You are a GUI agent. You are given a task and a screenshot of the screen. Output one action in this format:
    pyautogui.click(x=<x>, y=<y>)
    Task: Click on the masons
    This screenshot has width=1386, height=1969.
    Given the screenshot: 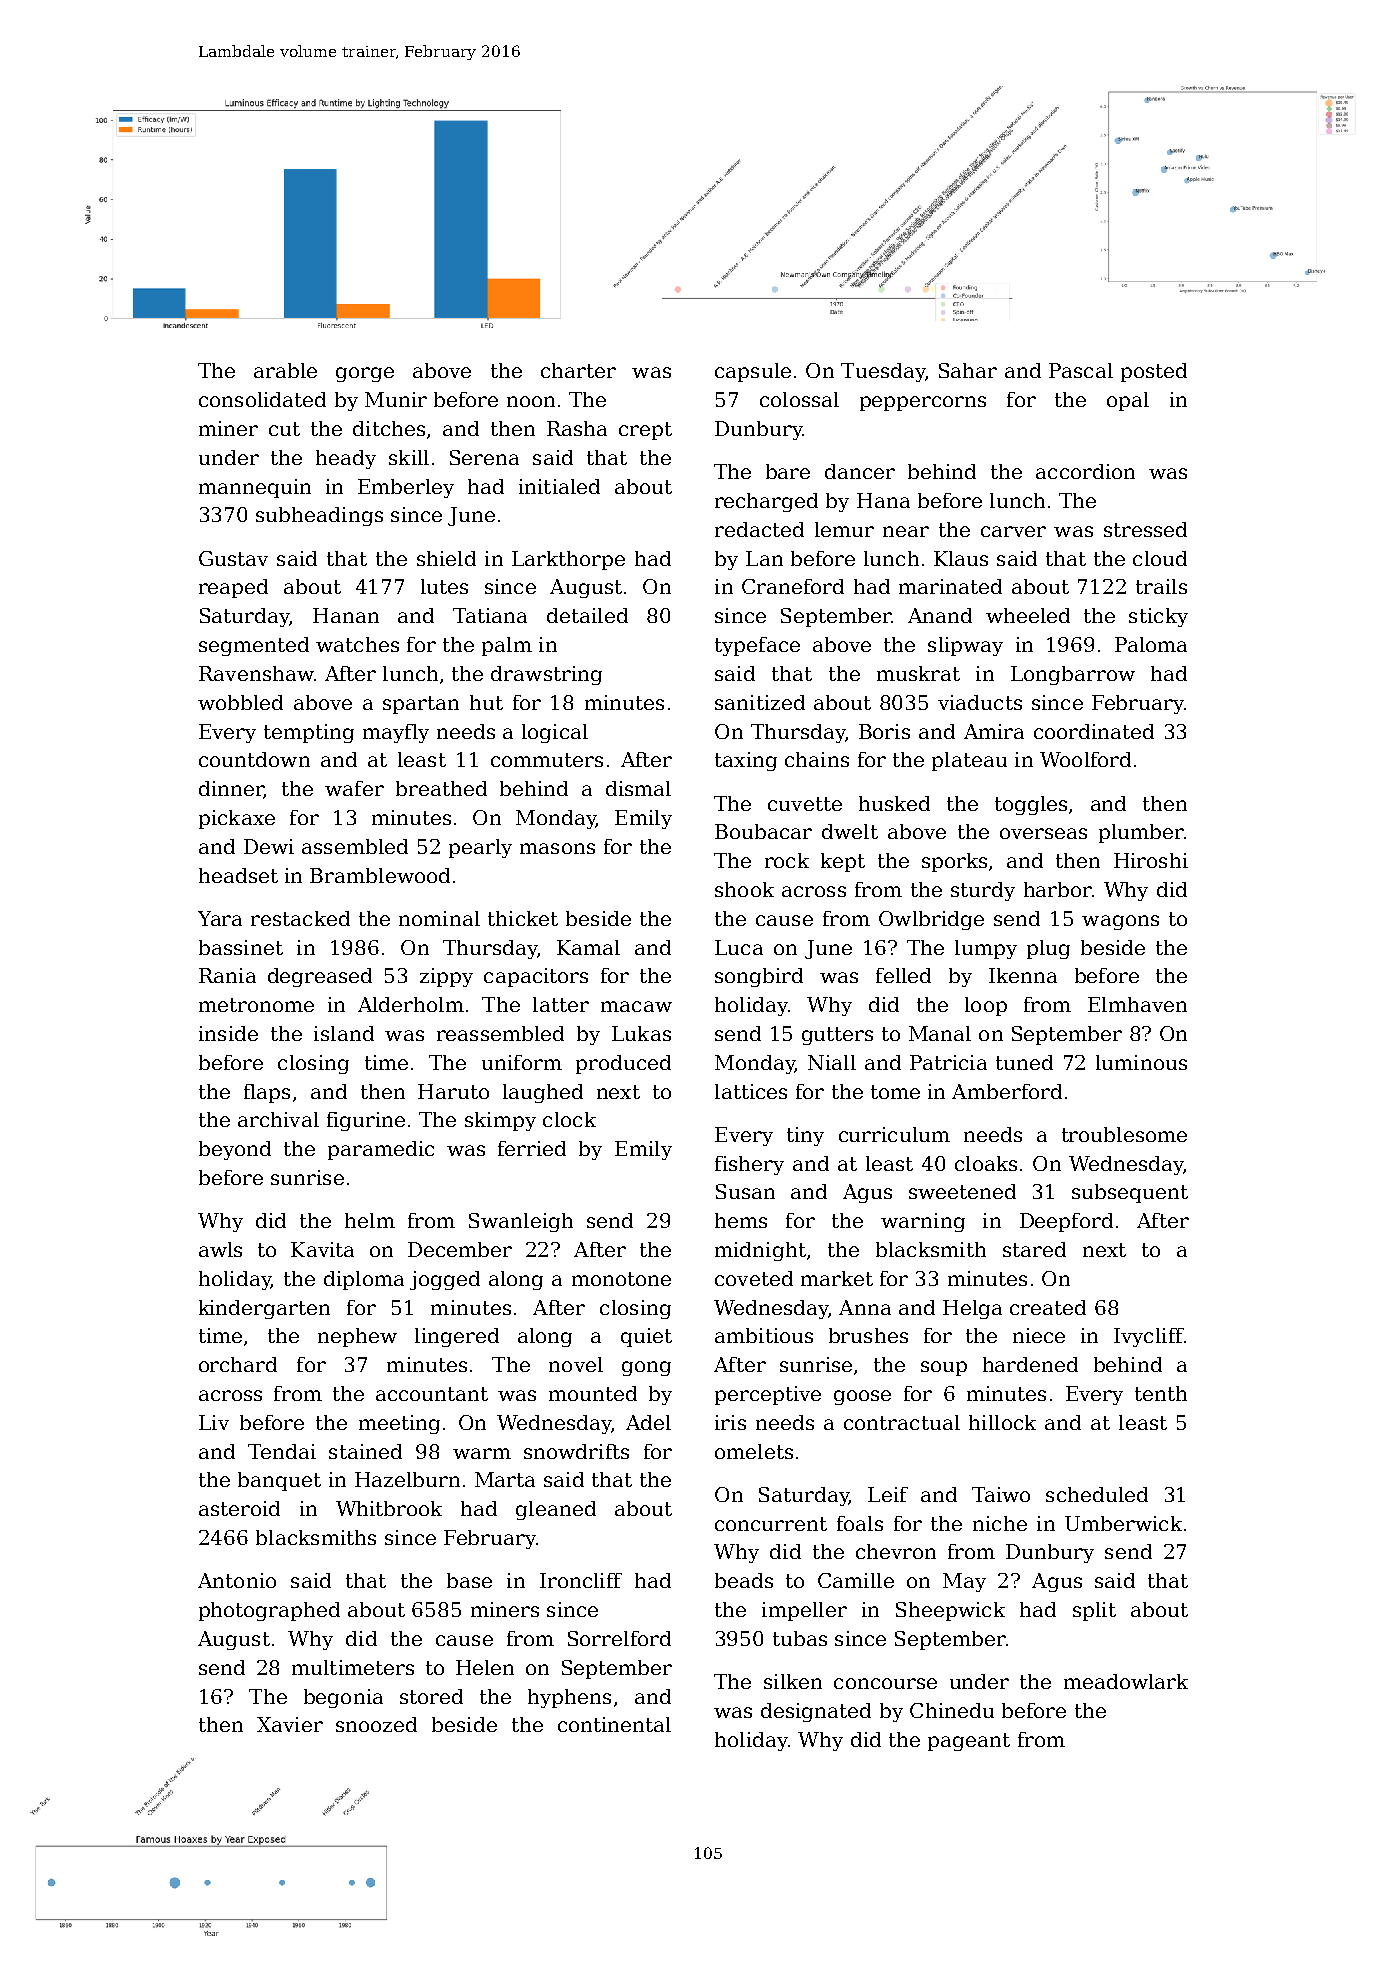 What is the action you would take?
    pyautogui.click(x=557, y=848)
